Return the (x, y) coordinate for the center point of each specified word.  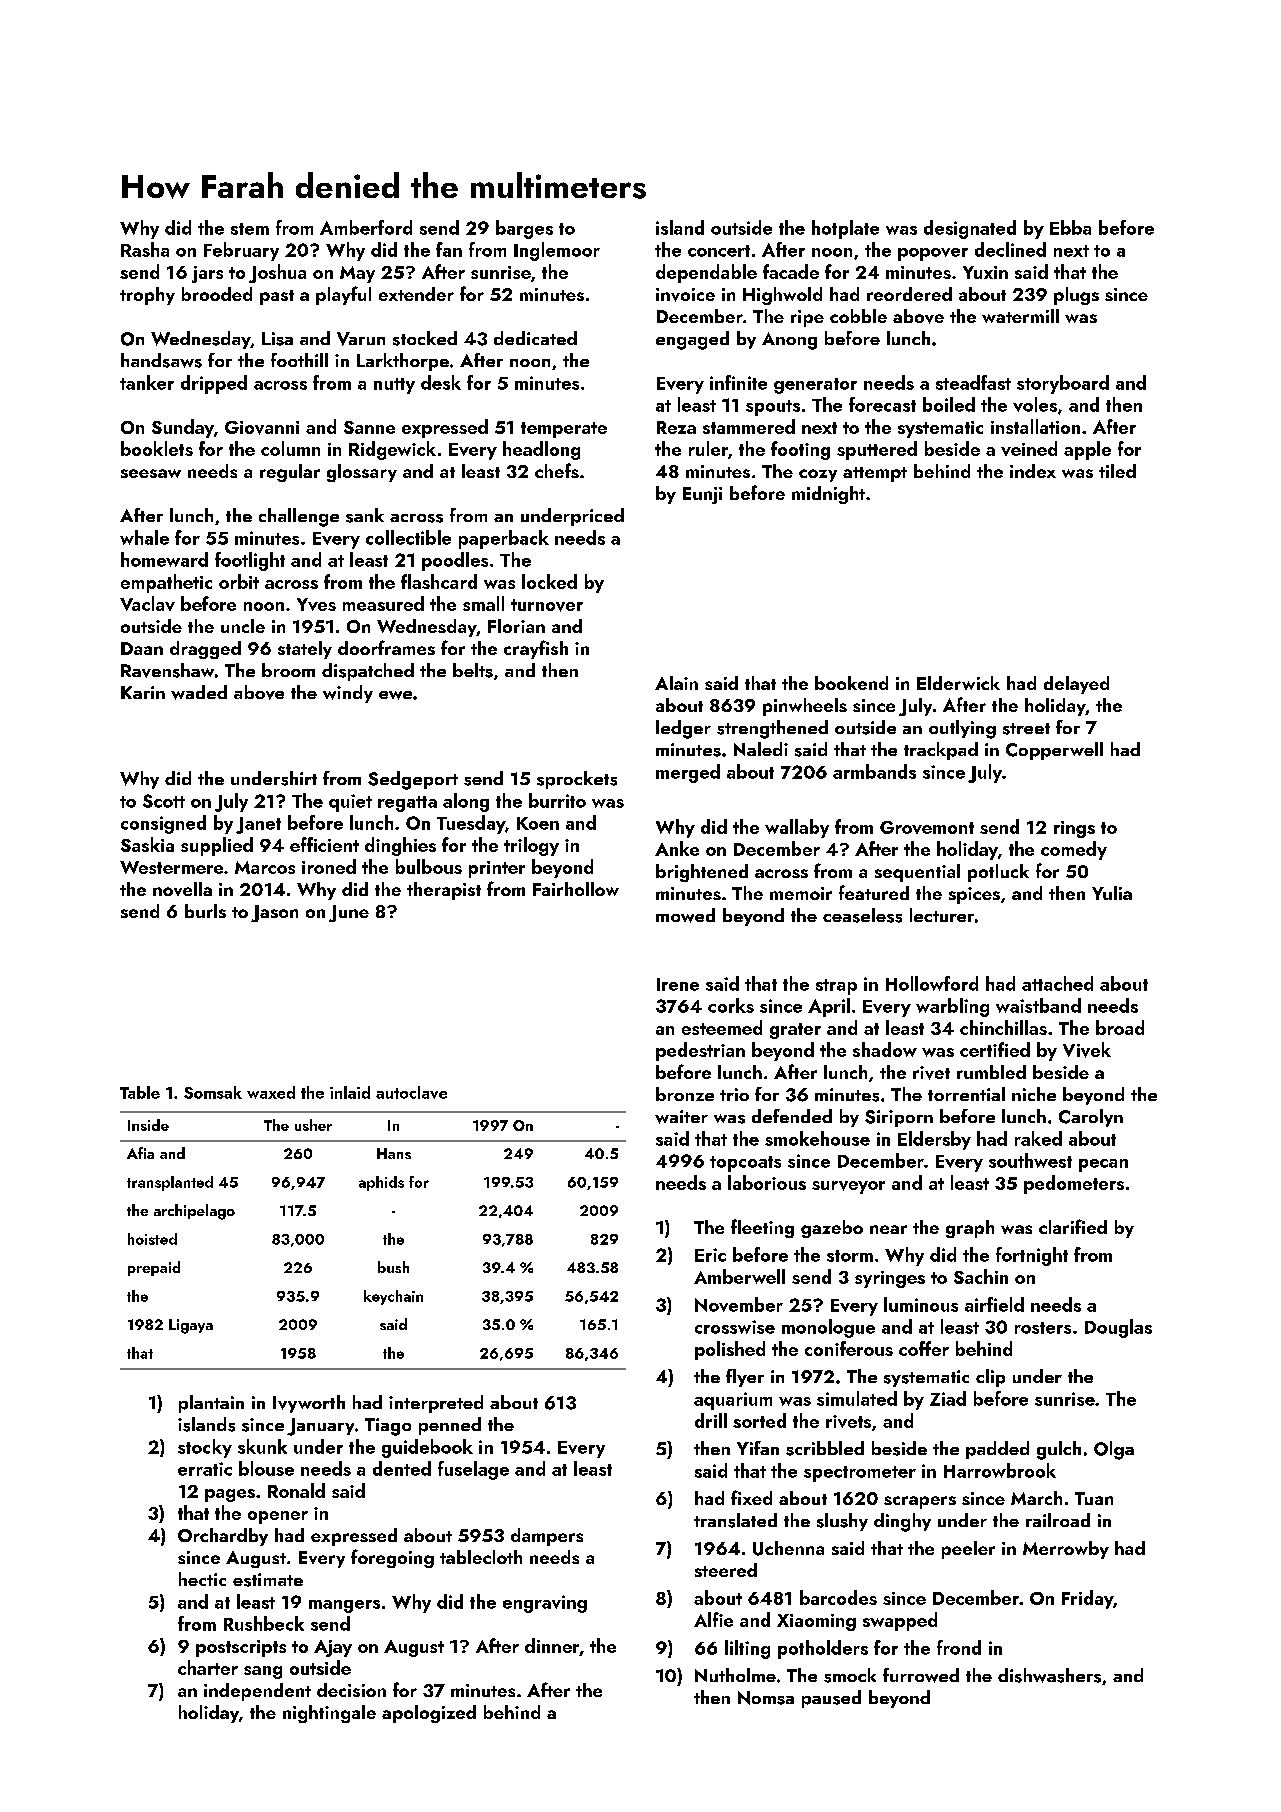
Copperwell (1054, 751)
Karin (143, 692)
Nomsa (766, 1698)
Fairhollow (576, 889)
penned (450, 1426)
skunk (262, 1446)
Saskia (147, 844)
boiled (949, 404)
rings (1074, 829)
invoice (685, 295)
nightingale (329, 1714)
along (466, 802)
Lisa (277, 339)
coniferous (849, 1348)
